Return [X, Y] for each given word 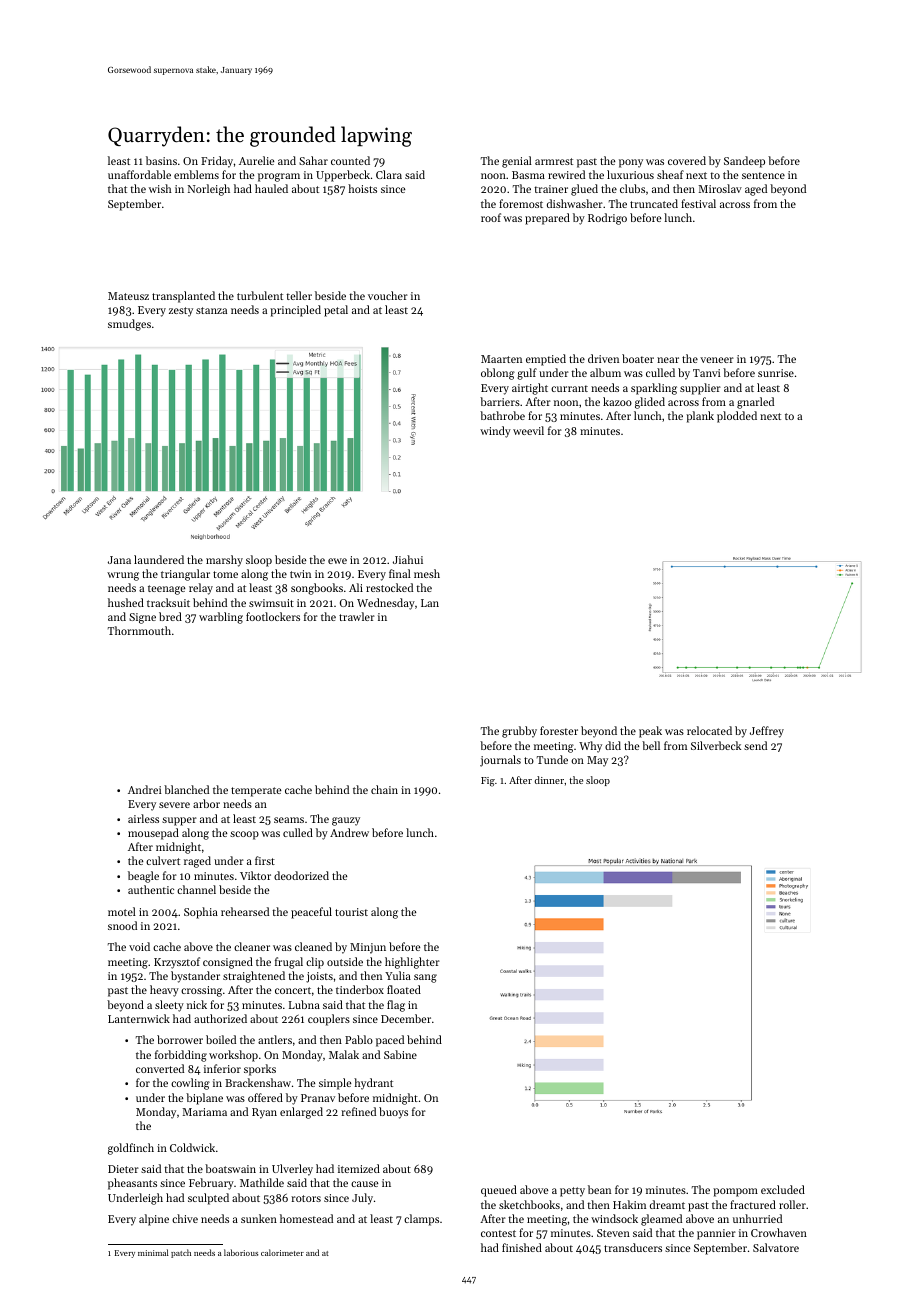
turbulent [260, 295]
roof [491, 217]
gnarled [755, 403]
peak [650, 732]
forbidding [181, 1056]
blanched [186, 789]
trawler [357, 616]
